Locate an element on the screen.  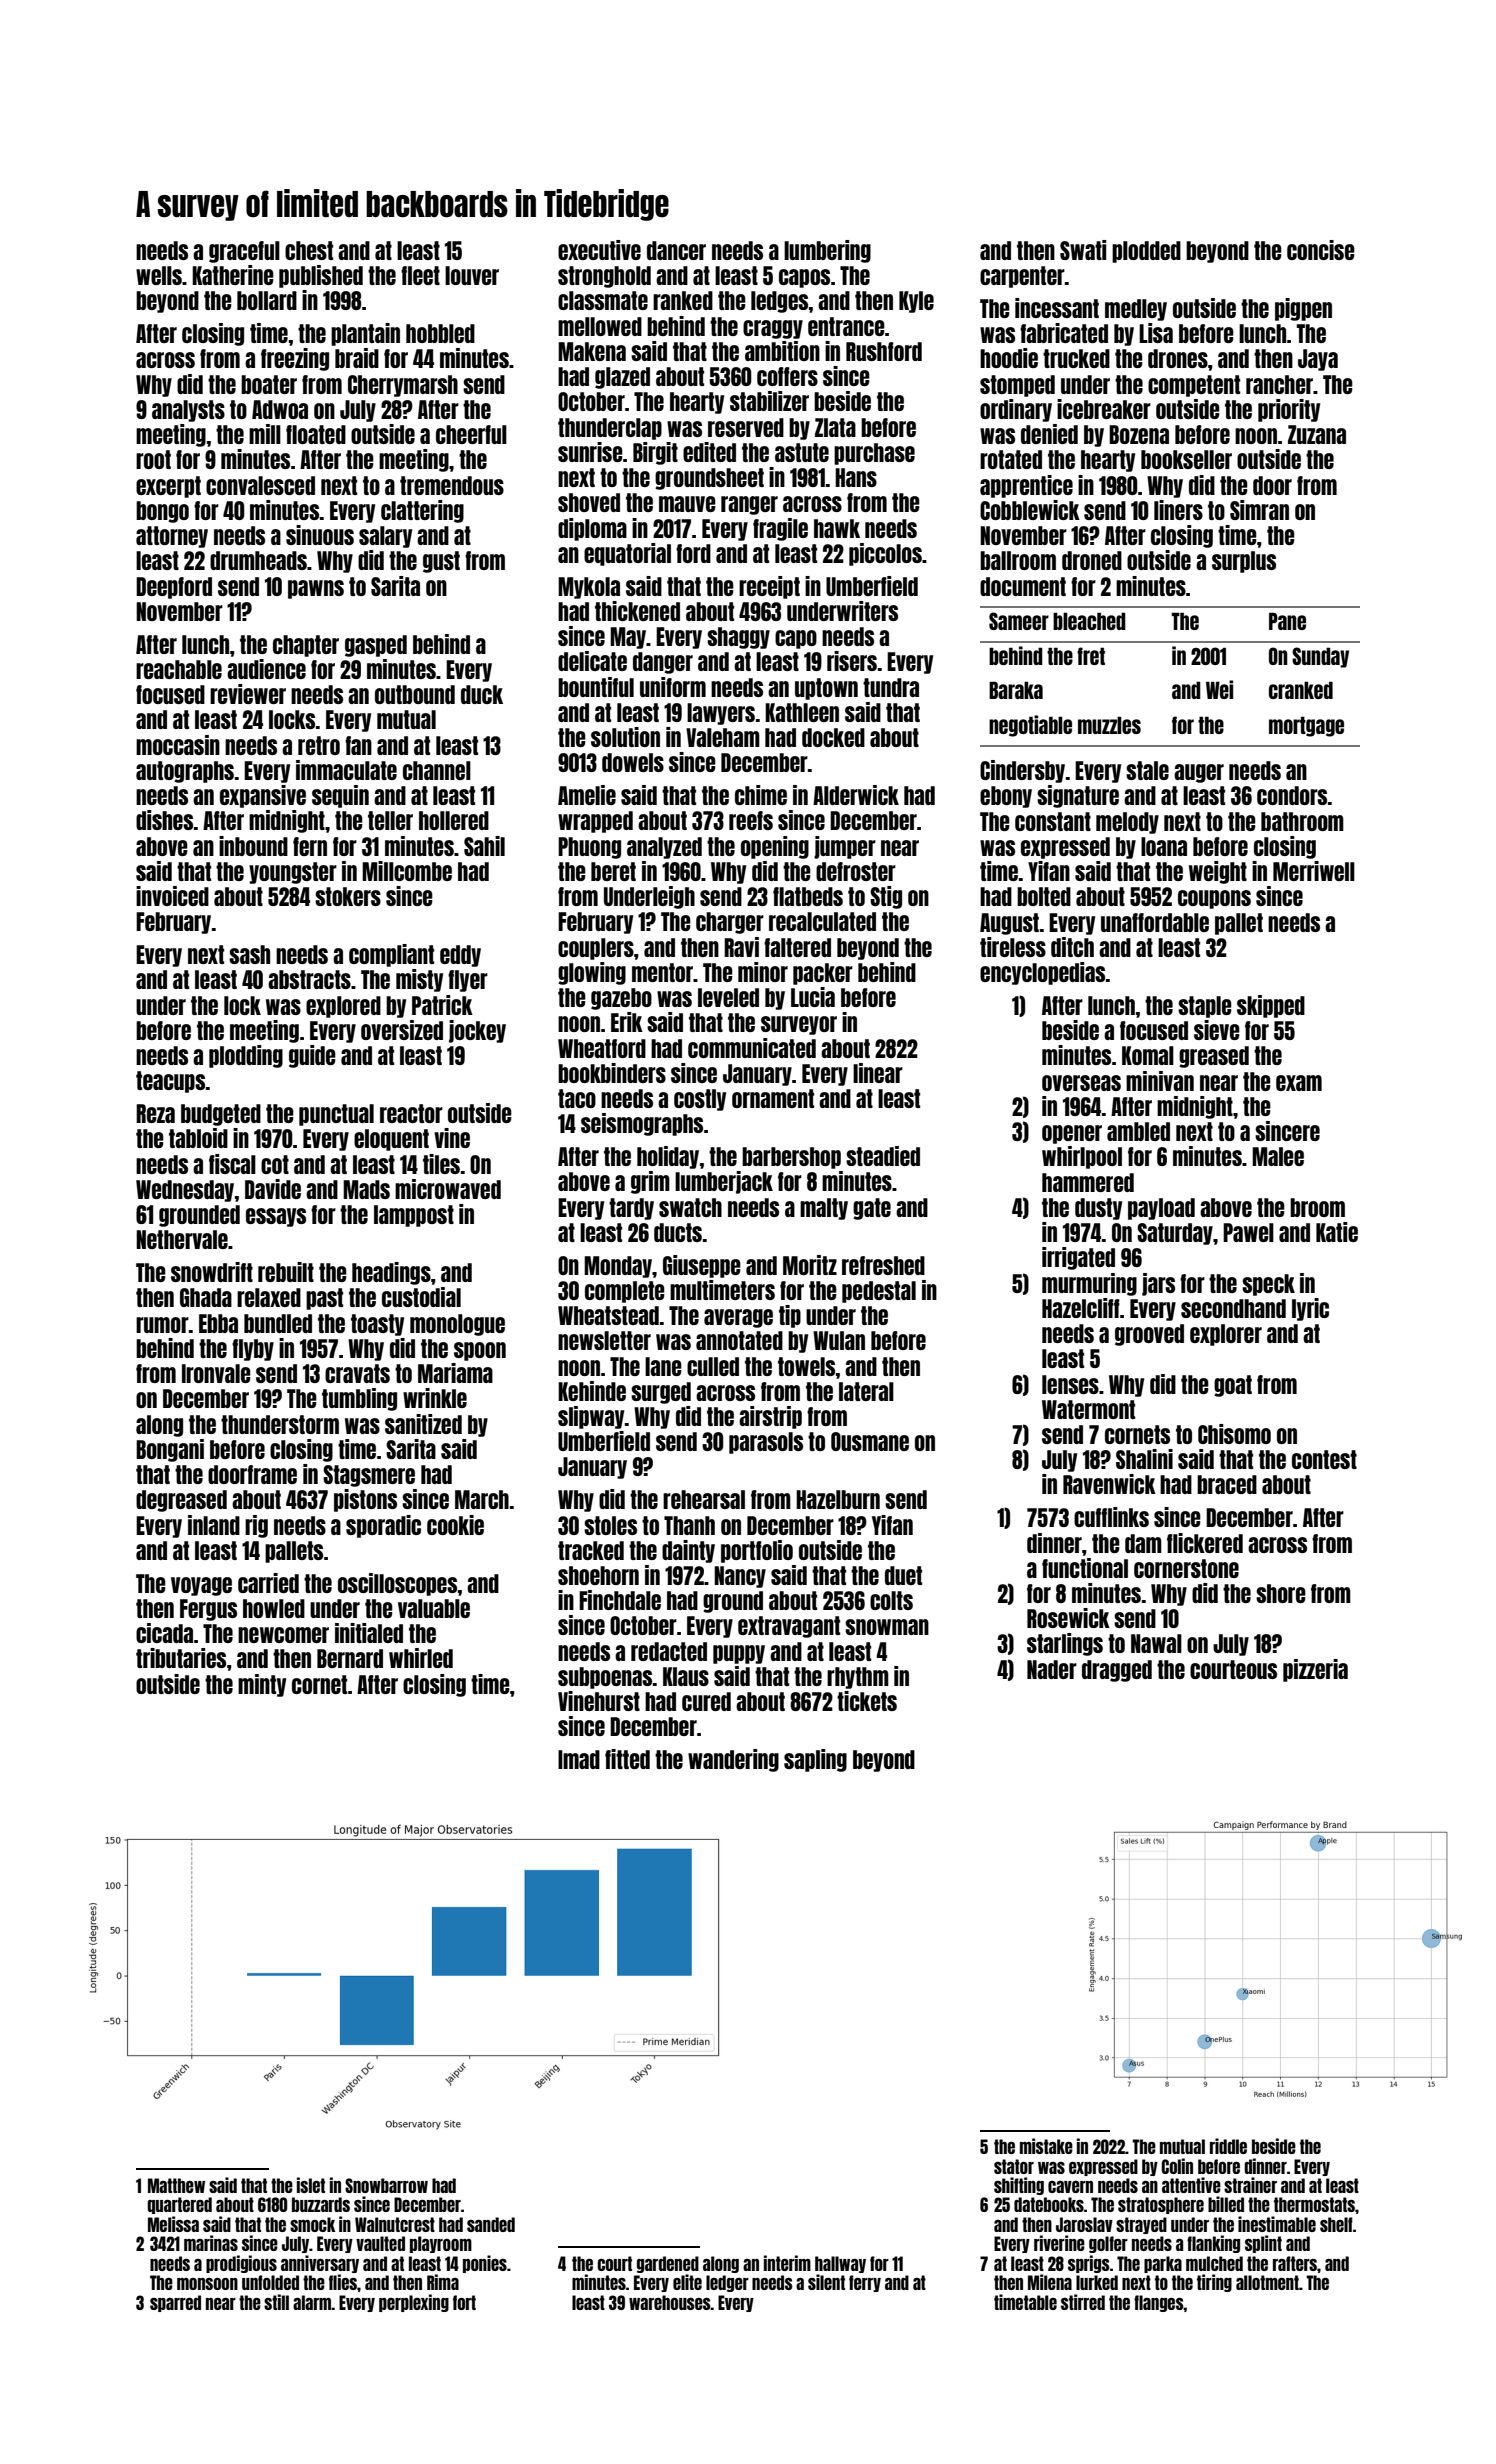
Makena is located at coordinates (592, 351).
